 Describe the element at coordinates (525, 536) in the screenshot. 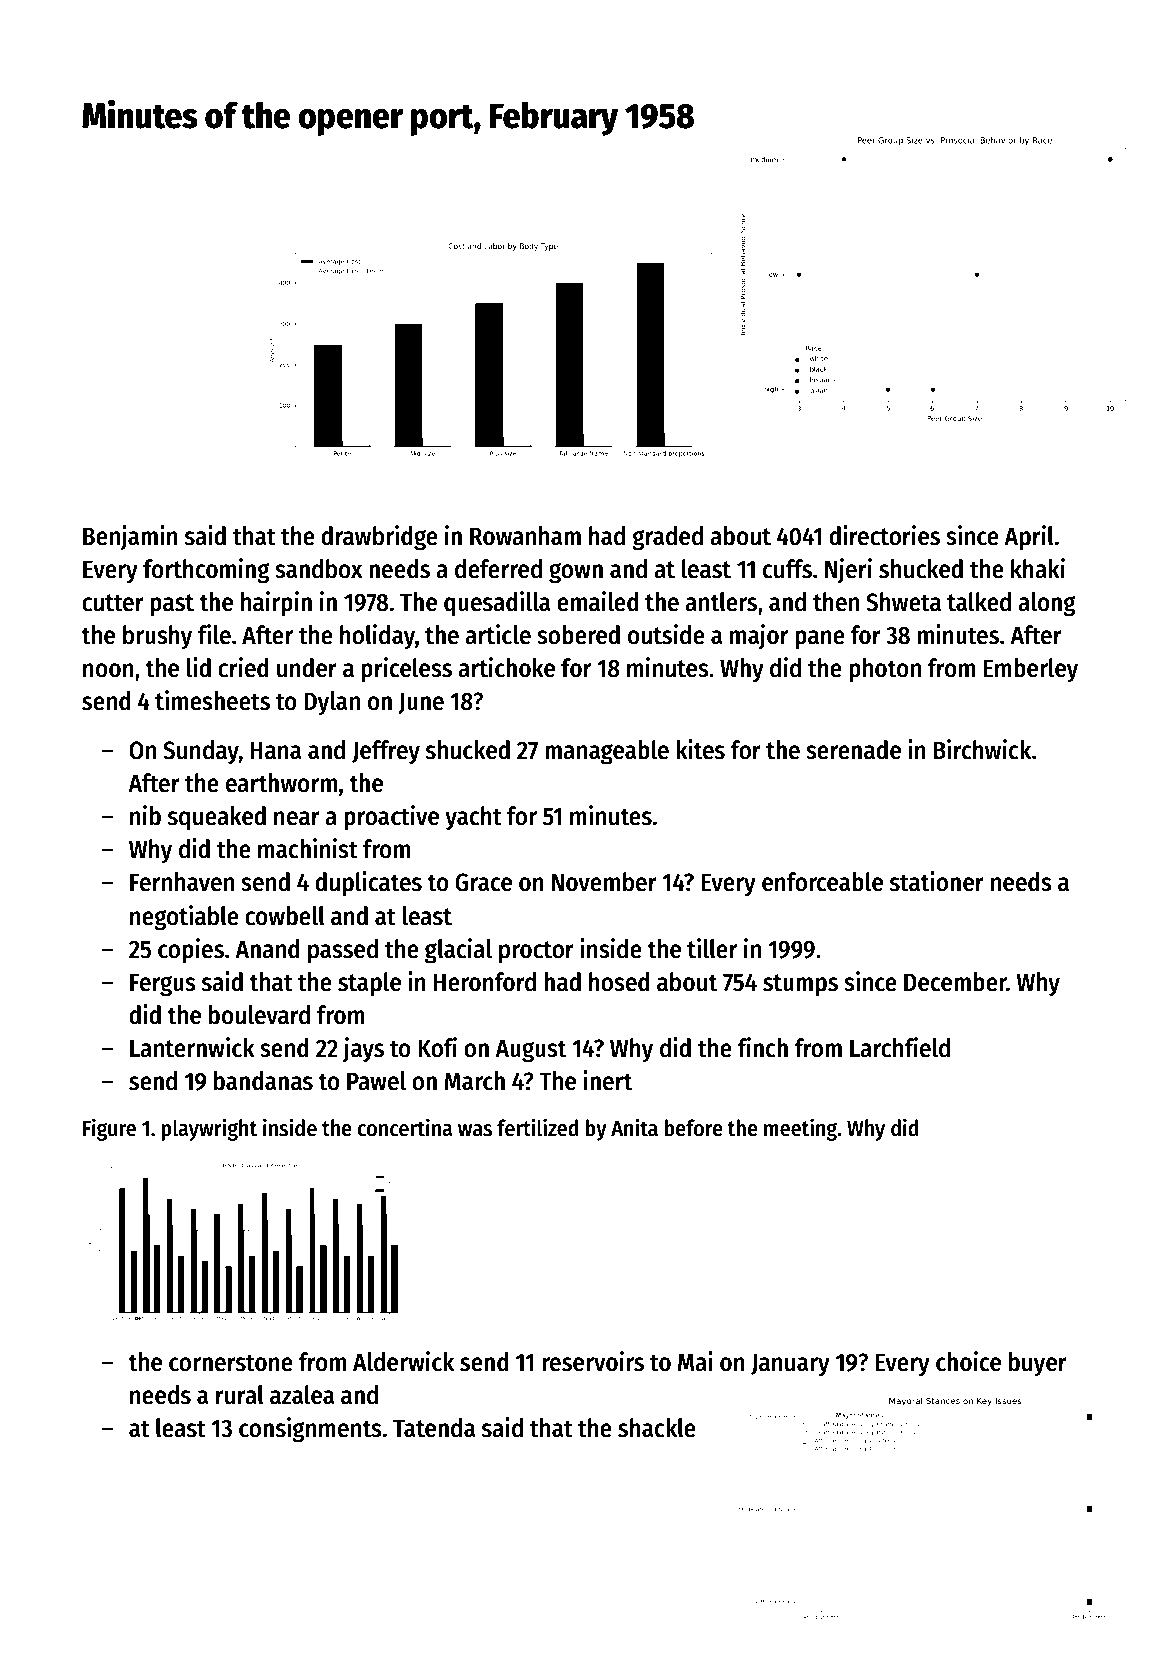

I see `Rowanham` at that location.
